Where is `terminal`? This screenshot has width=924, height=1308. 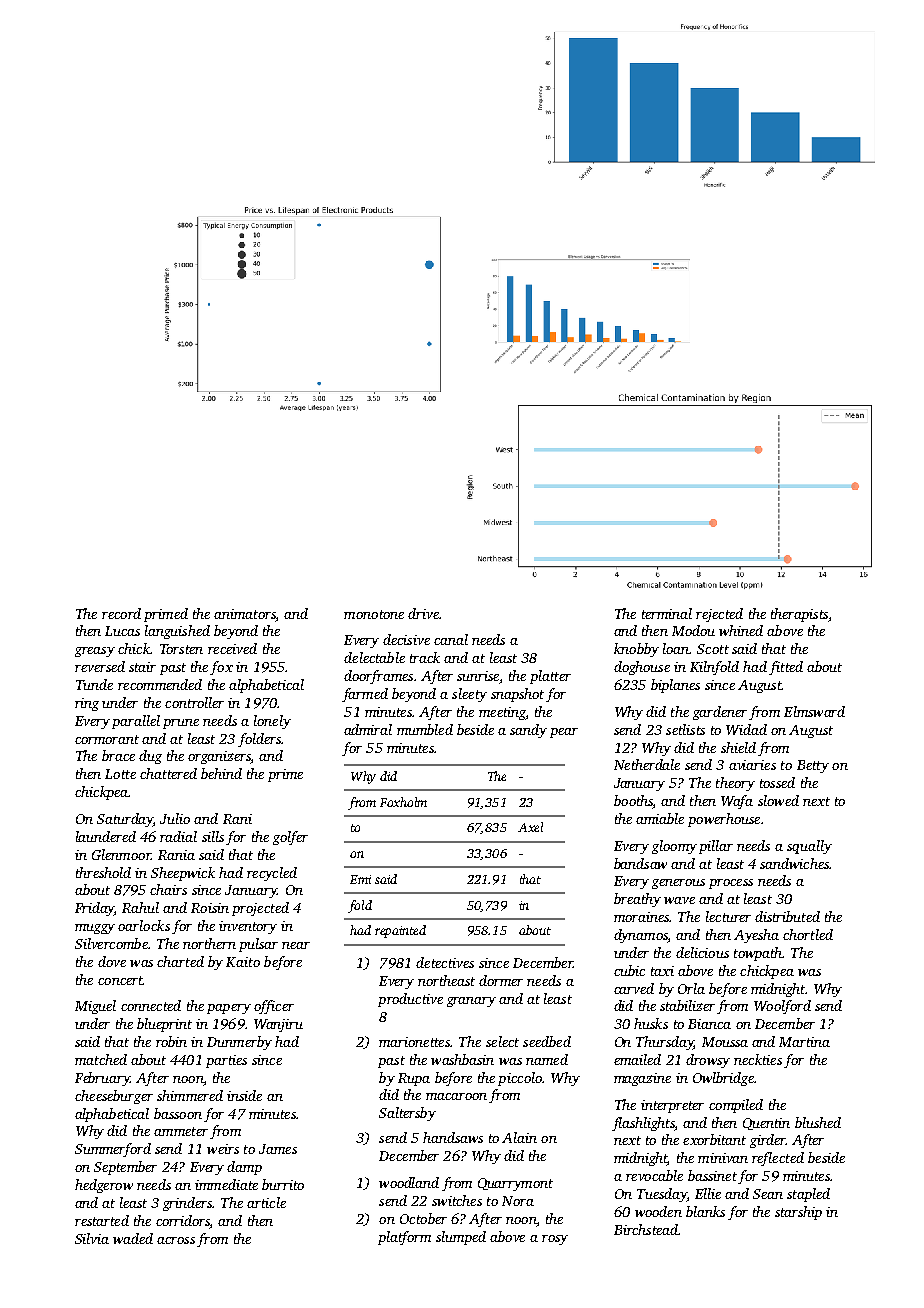 terminal is located at coordinates (667, 613).
